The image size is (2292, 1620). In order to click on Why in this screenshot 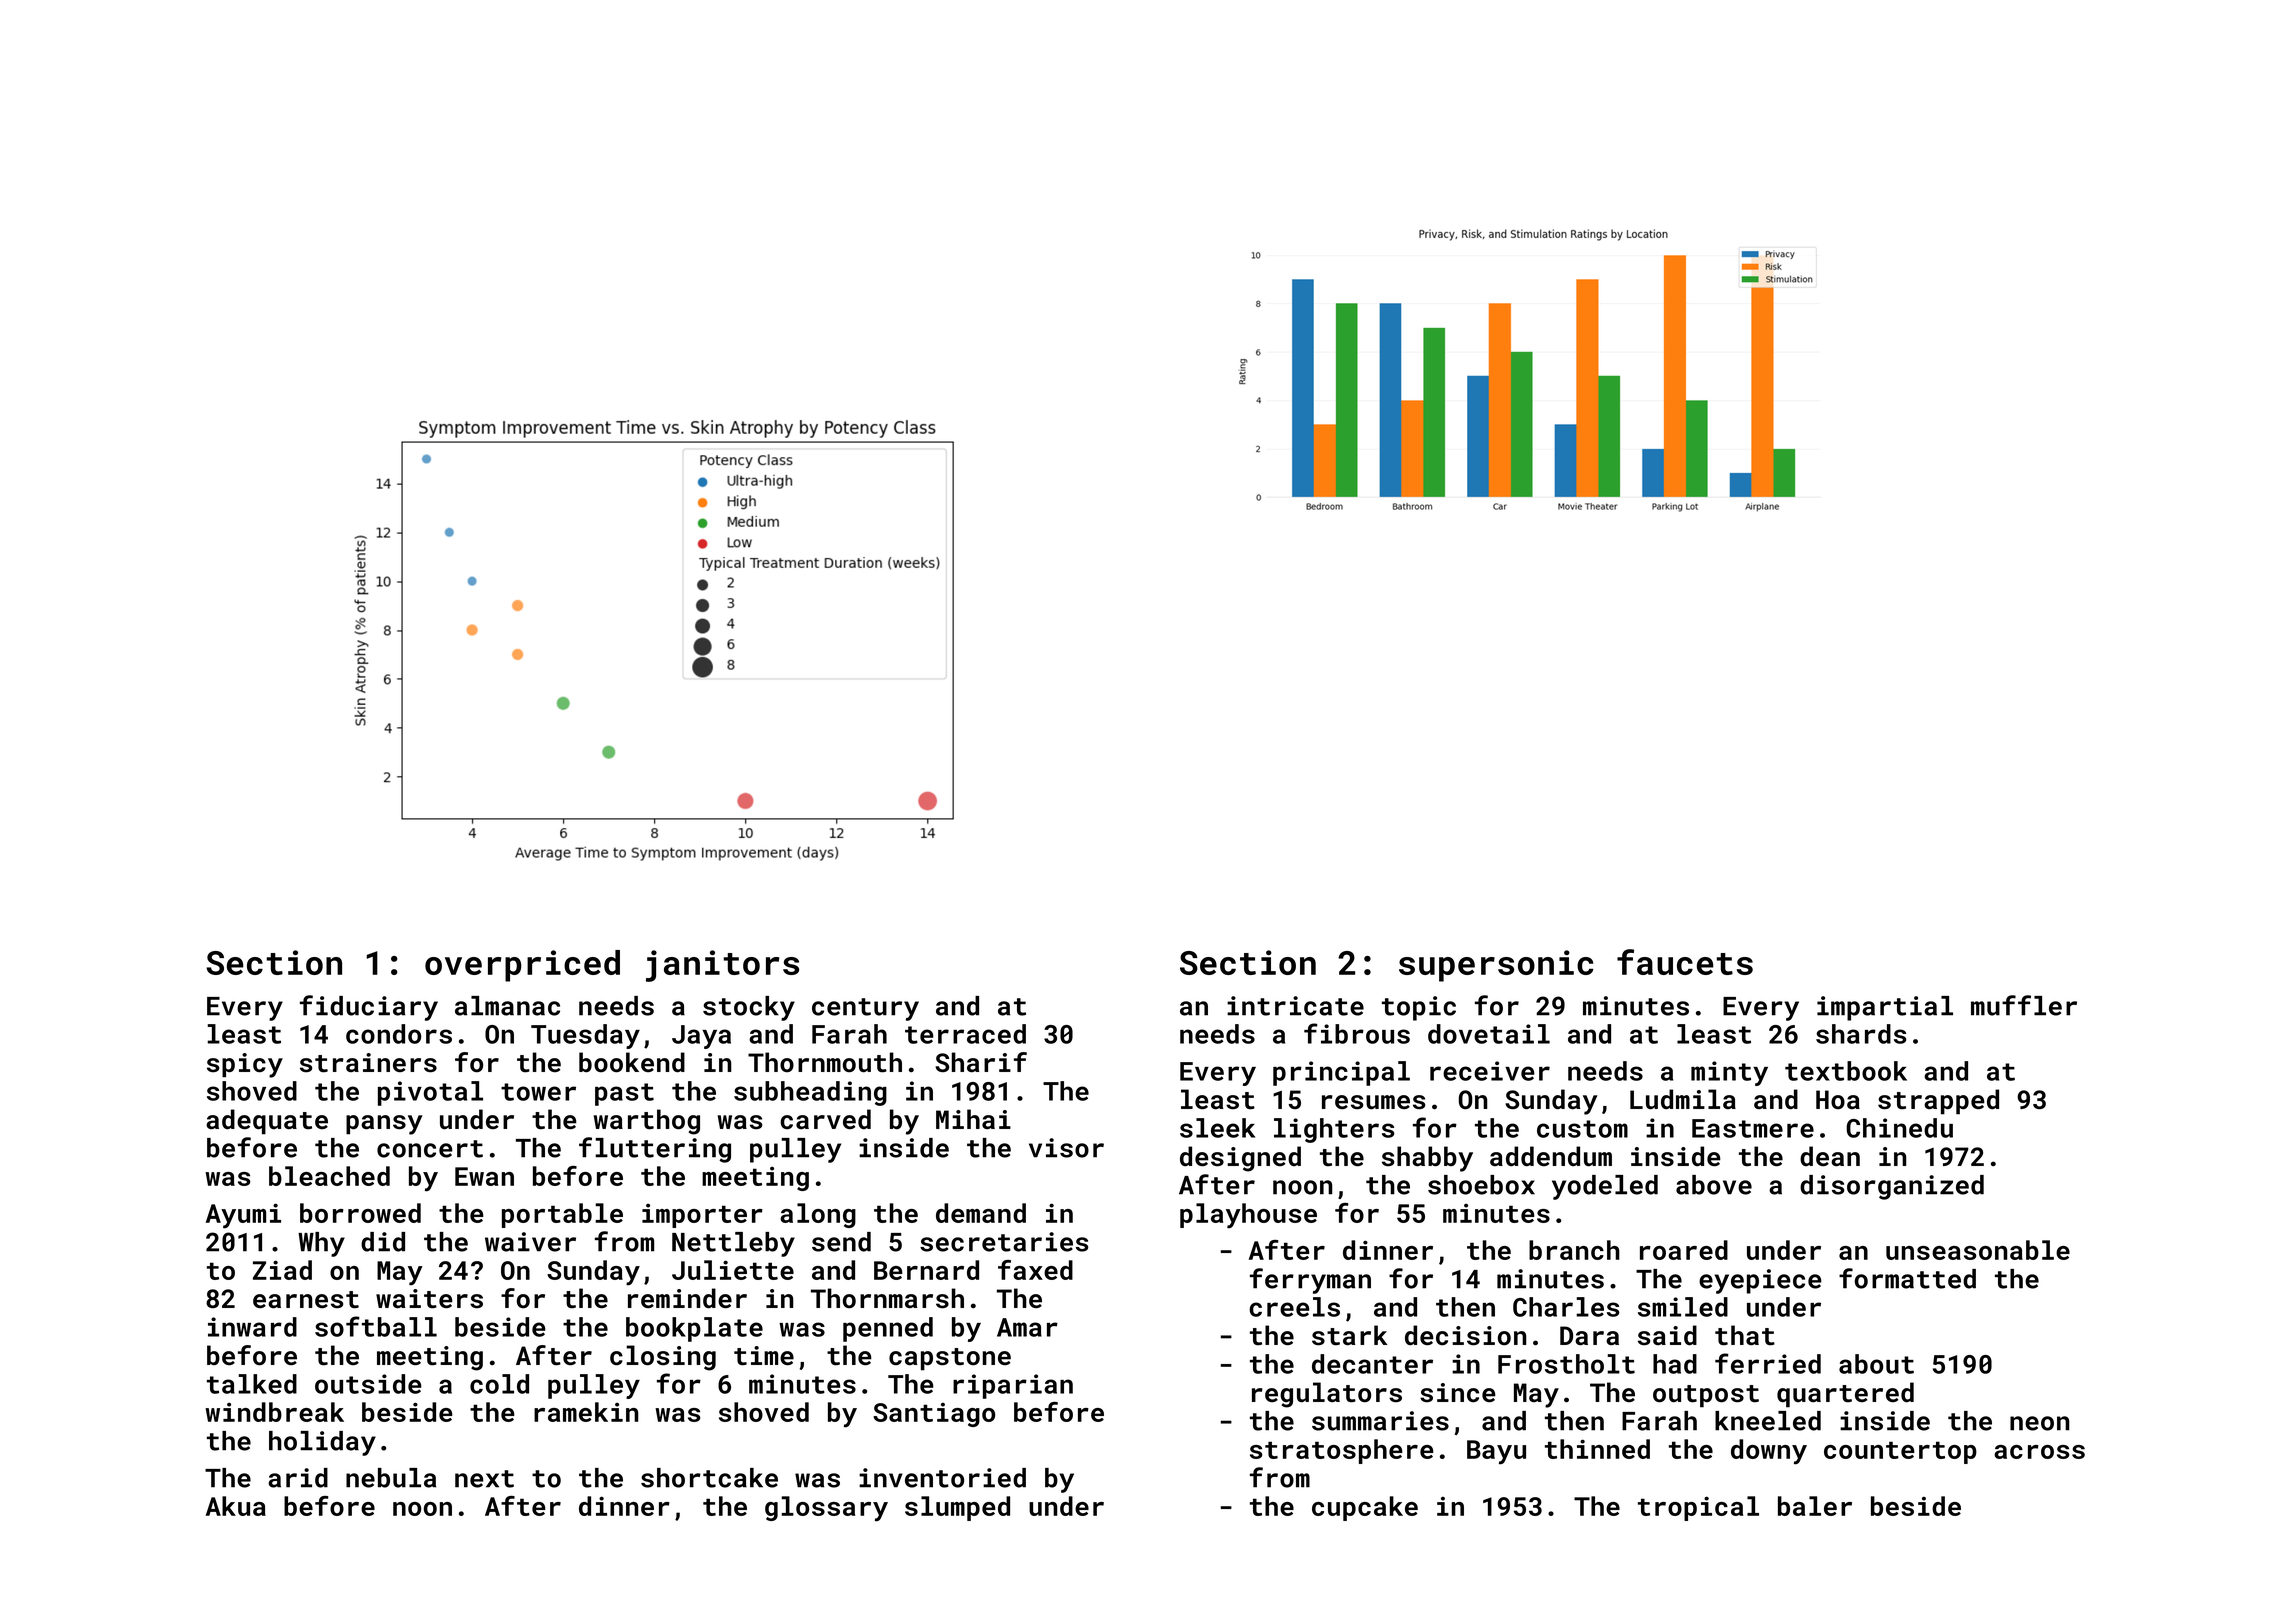, I will do `click(321, 1244)`.
